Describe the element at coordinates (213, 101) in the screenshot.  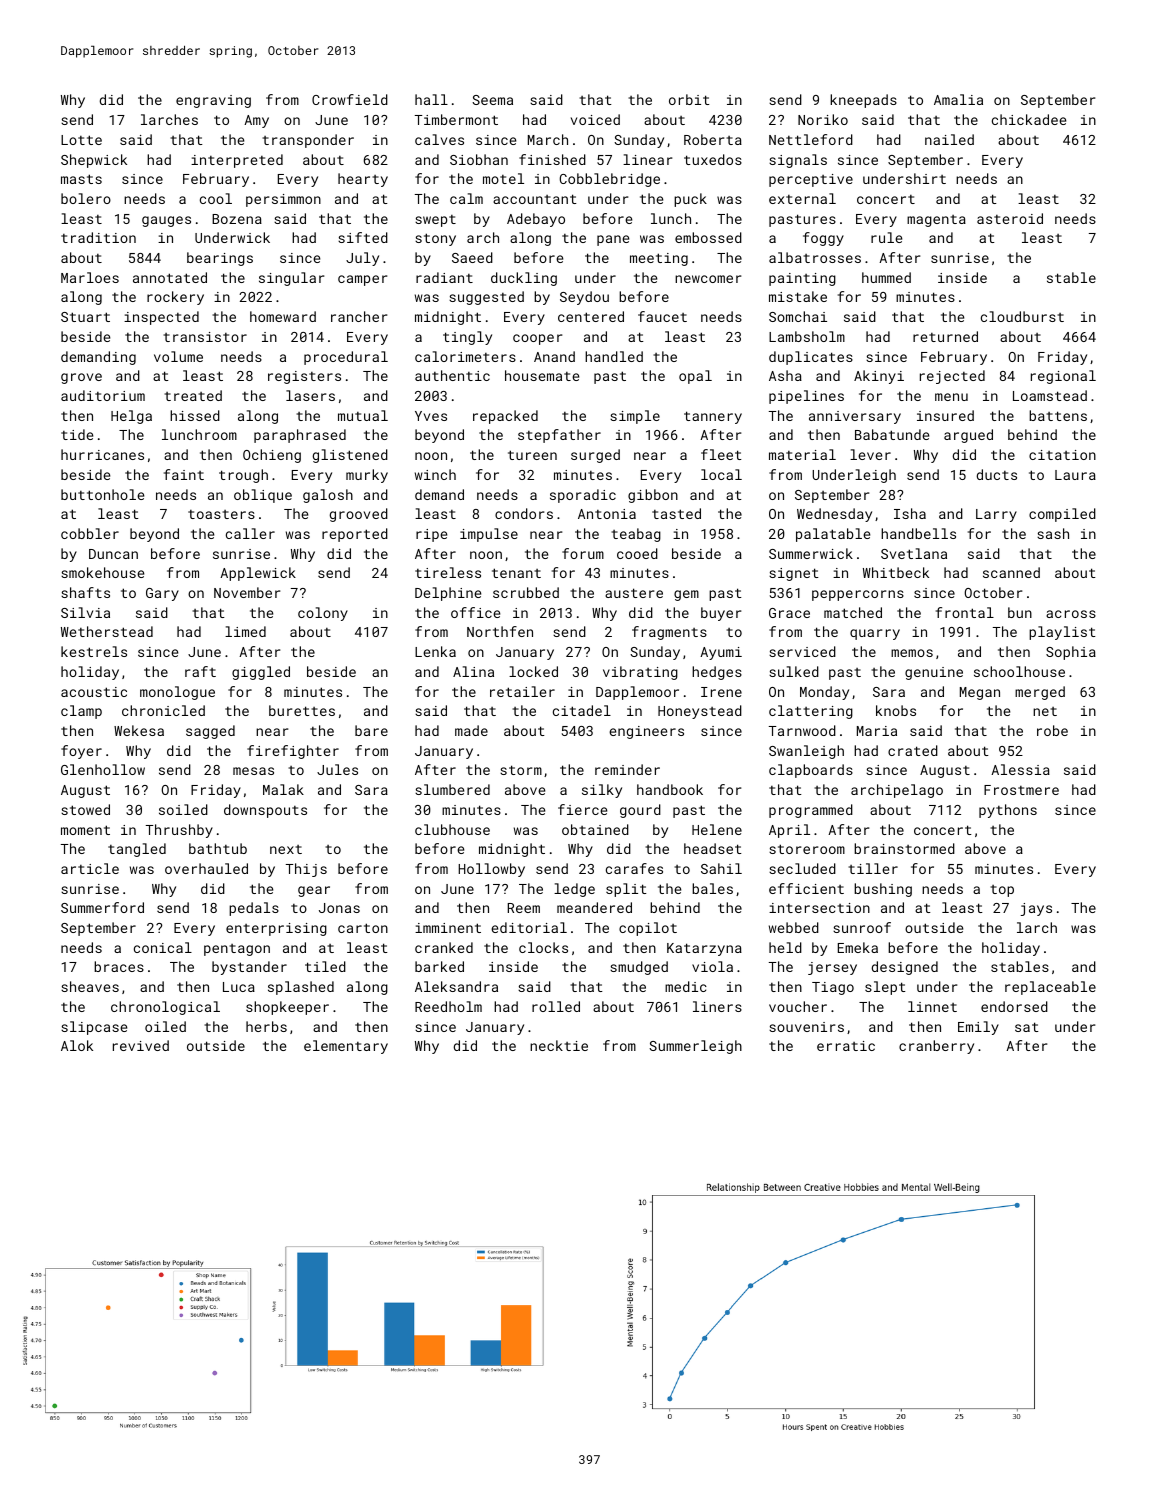
I see `engraving` at that location.
